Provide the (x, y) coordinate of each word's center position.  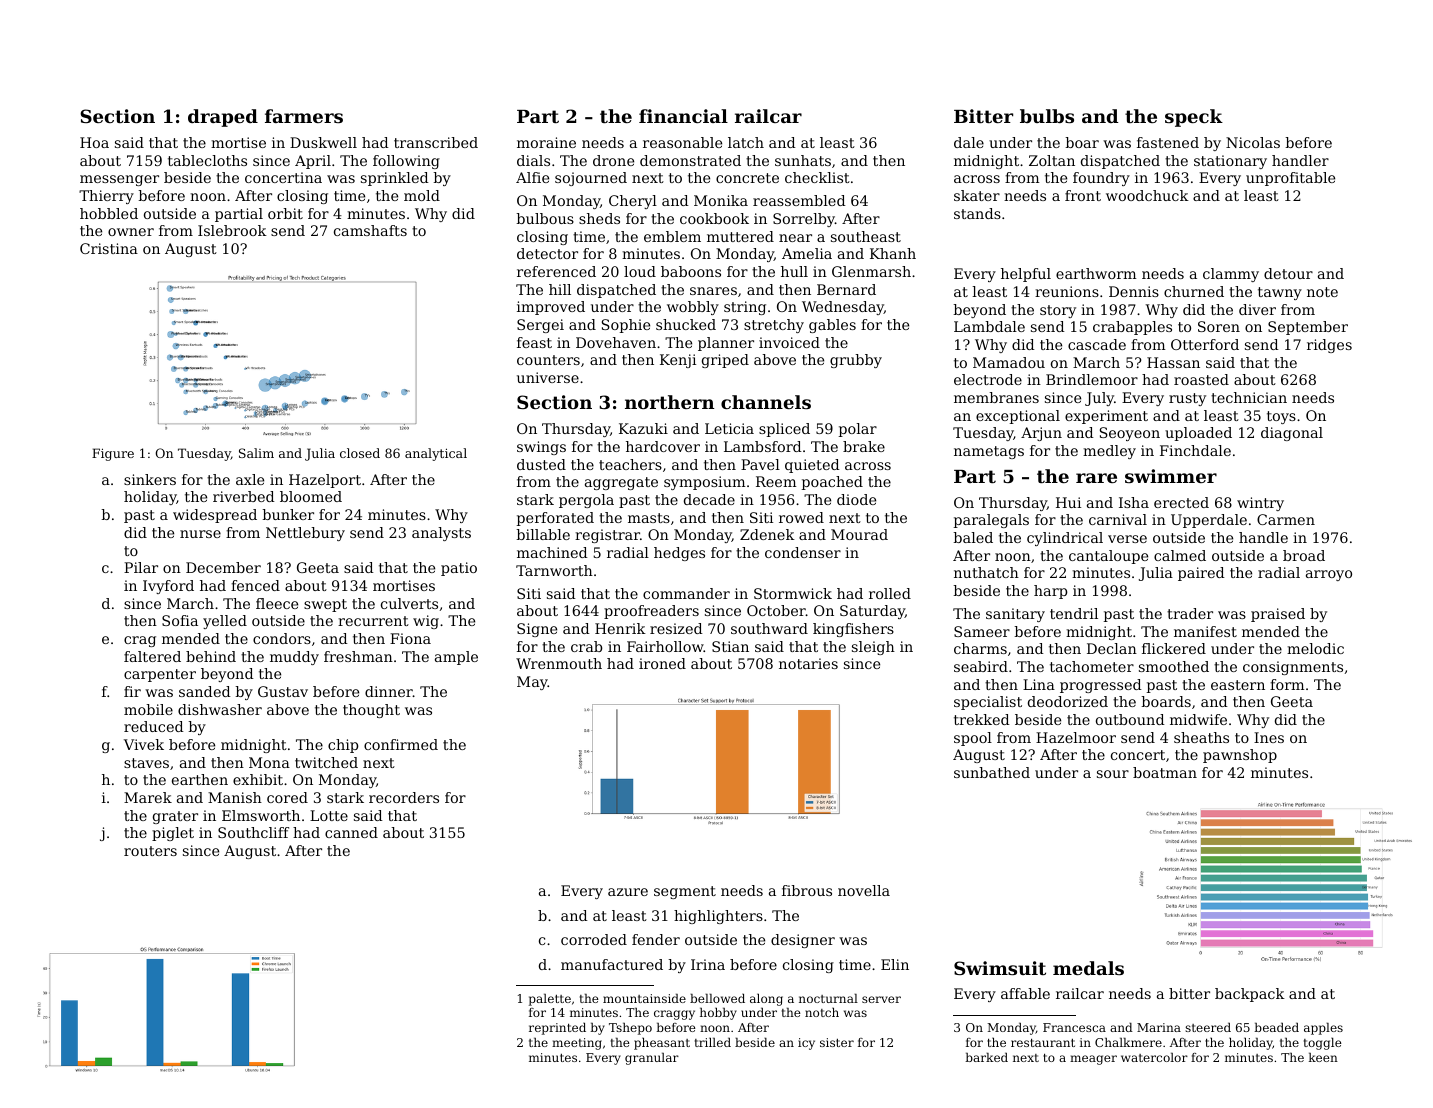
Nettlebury (305, 534)
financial (683, 116)
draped (223, 118)
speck (1194, 118)
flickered (1174, 648)
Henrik (620, 628)
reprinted (557, 1028)
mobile (148, 709)
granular (652, 1058)
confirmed (401, 744)
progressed (1101, 686)
